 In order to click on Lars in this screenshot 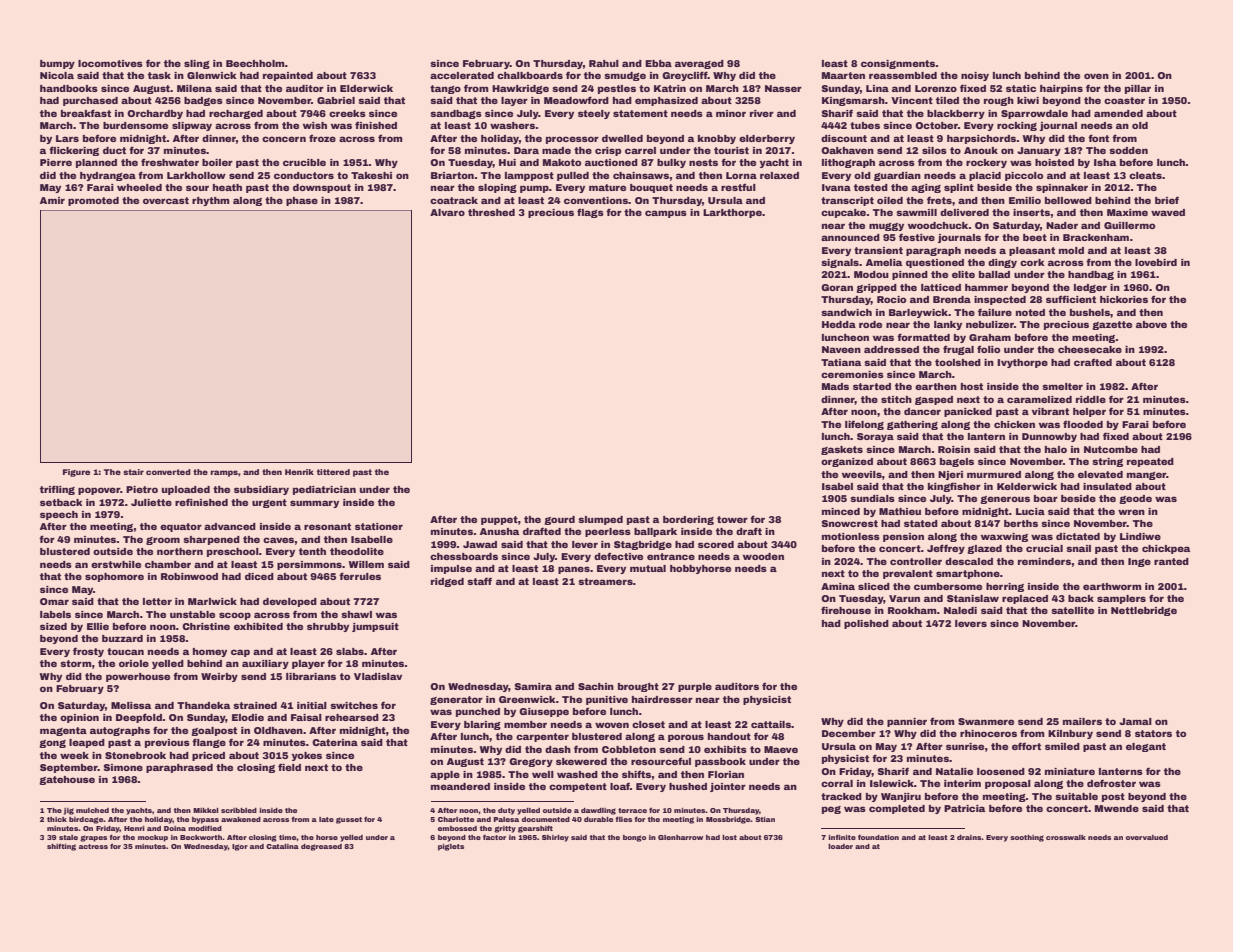, I will do `click(67, 138)`.
